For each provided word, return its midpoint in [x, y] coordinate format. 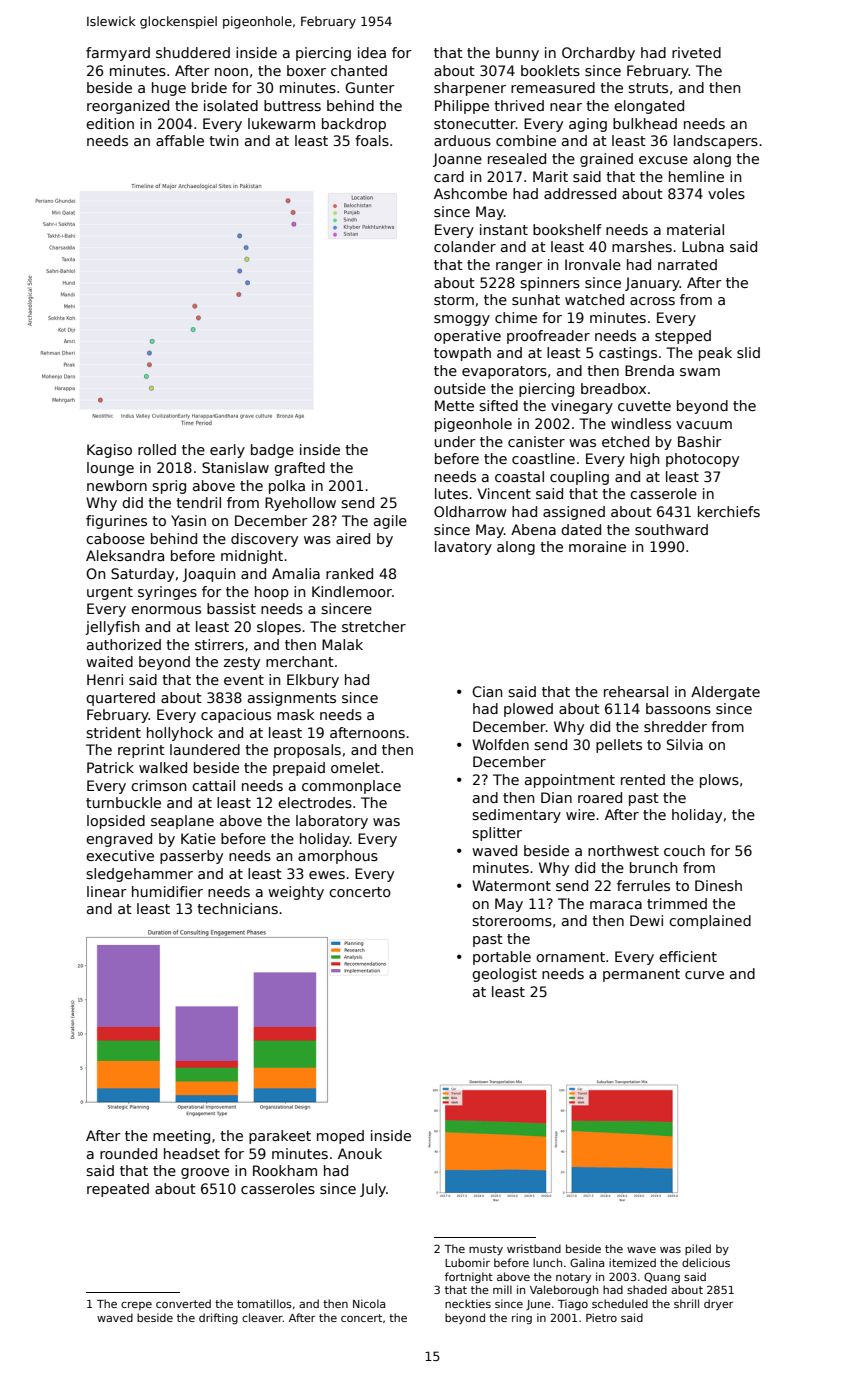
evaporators [504, 372]
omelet [355, 767]
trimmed [677, 903]
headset [192, 1153]
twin [223, 140]
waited [109, 661]
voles [726, 193]
